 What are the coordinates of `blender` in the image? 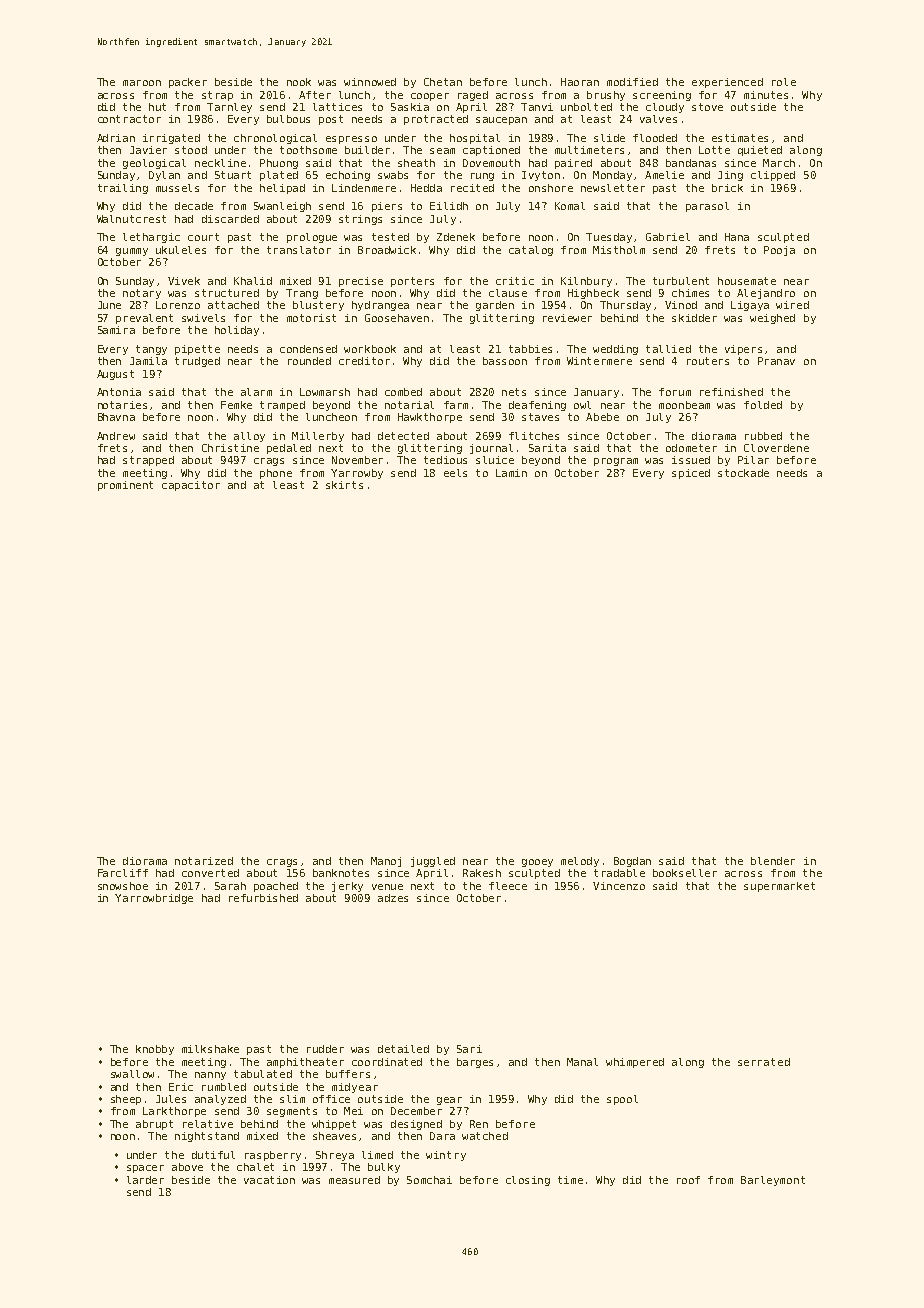 It's located at (773, 861).
